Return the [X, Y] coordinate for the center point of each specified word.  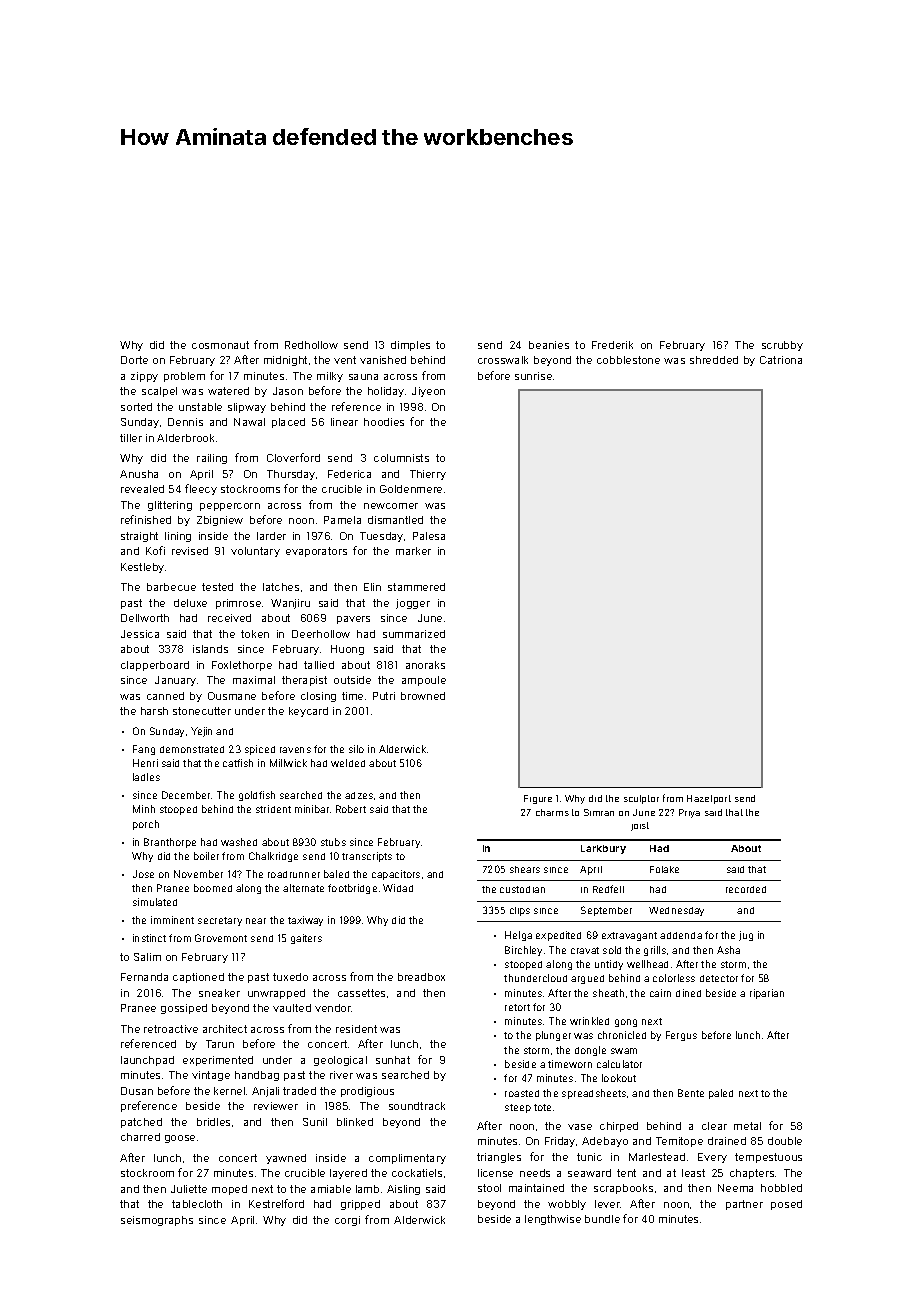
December [186, 795]
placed [288, 423]
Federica [349, 474]
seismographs [157, 1221]
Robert [351, 809]
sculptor [641, 799]
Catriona [781, 360]
